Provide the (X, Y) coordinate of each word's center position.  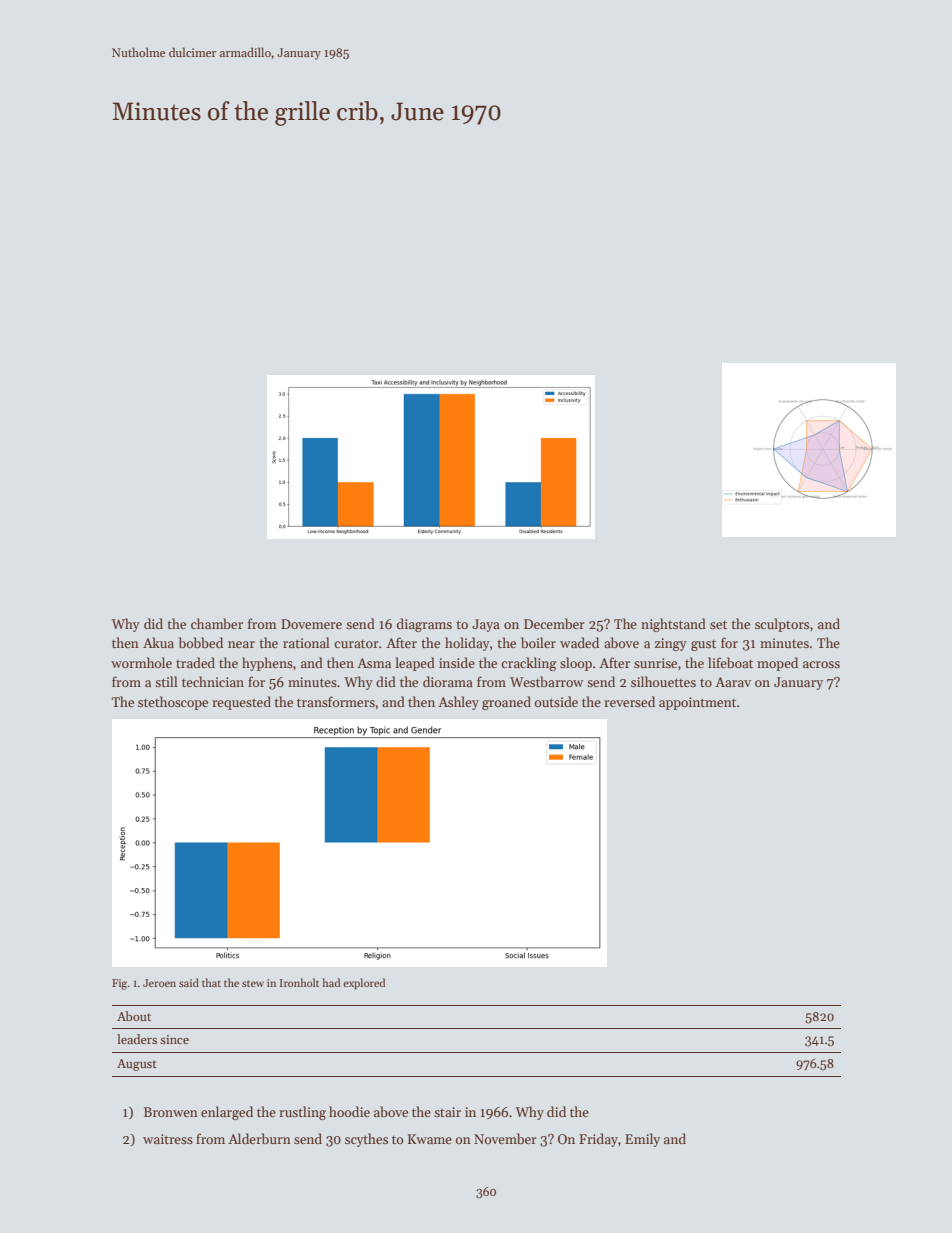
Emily (642, 1140)
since (174, 1039)
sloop (576, 664)
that (211, 982)
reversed (629, 701)
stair (447, 1112)
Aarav (733, 682)
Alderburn (259, 1138)
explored (364, 984)
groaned (506, 703)
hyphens (267, 664)
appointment (697, 703)
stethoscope (173, 703)
